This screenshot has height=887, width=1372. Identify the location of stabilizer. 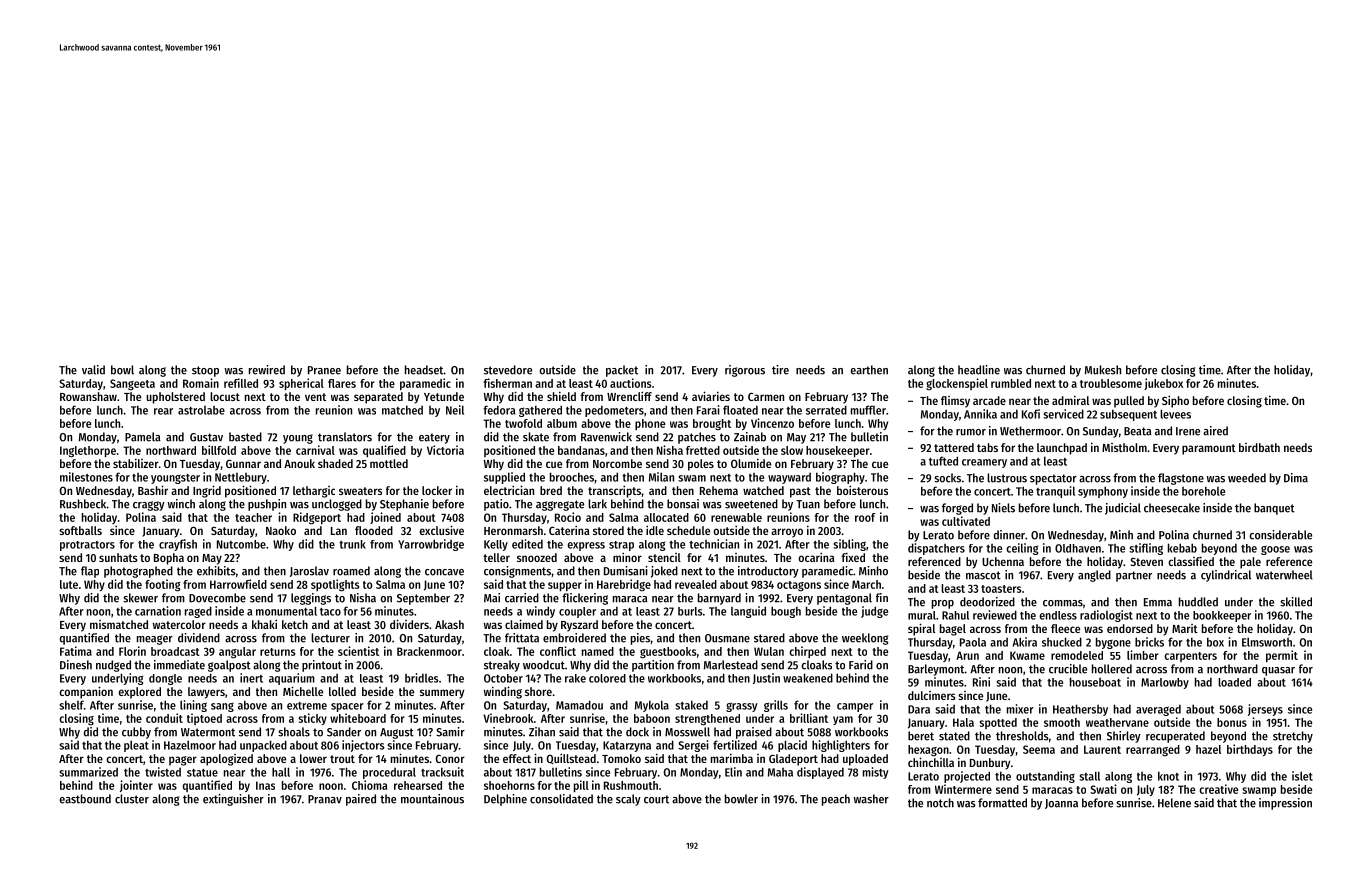
(136, 463).
